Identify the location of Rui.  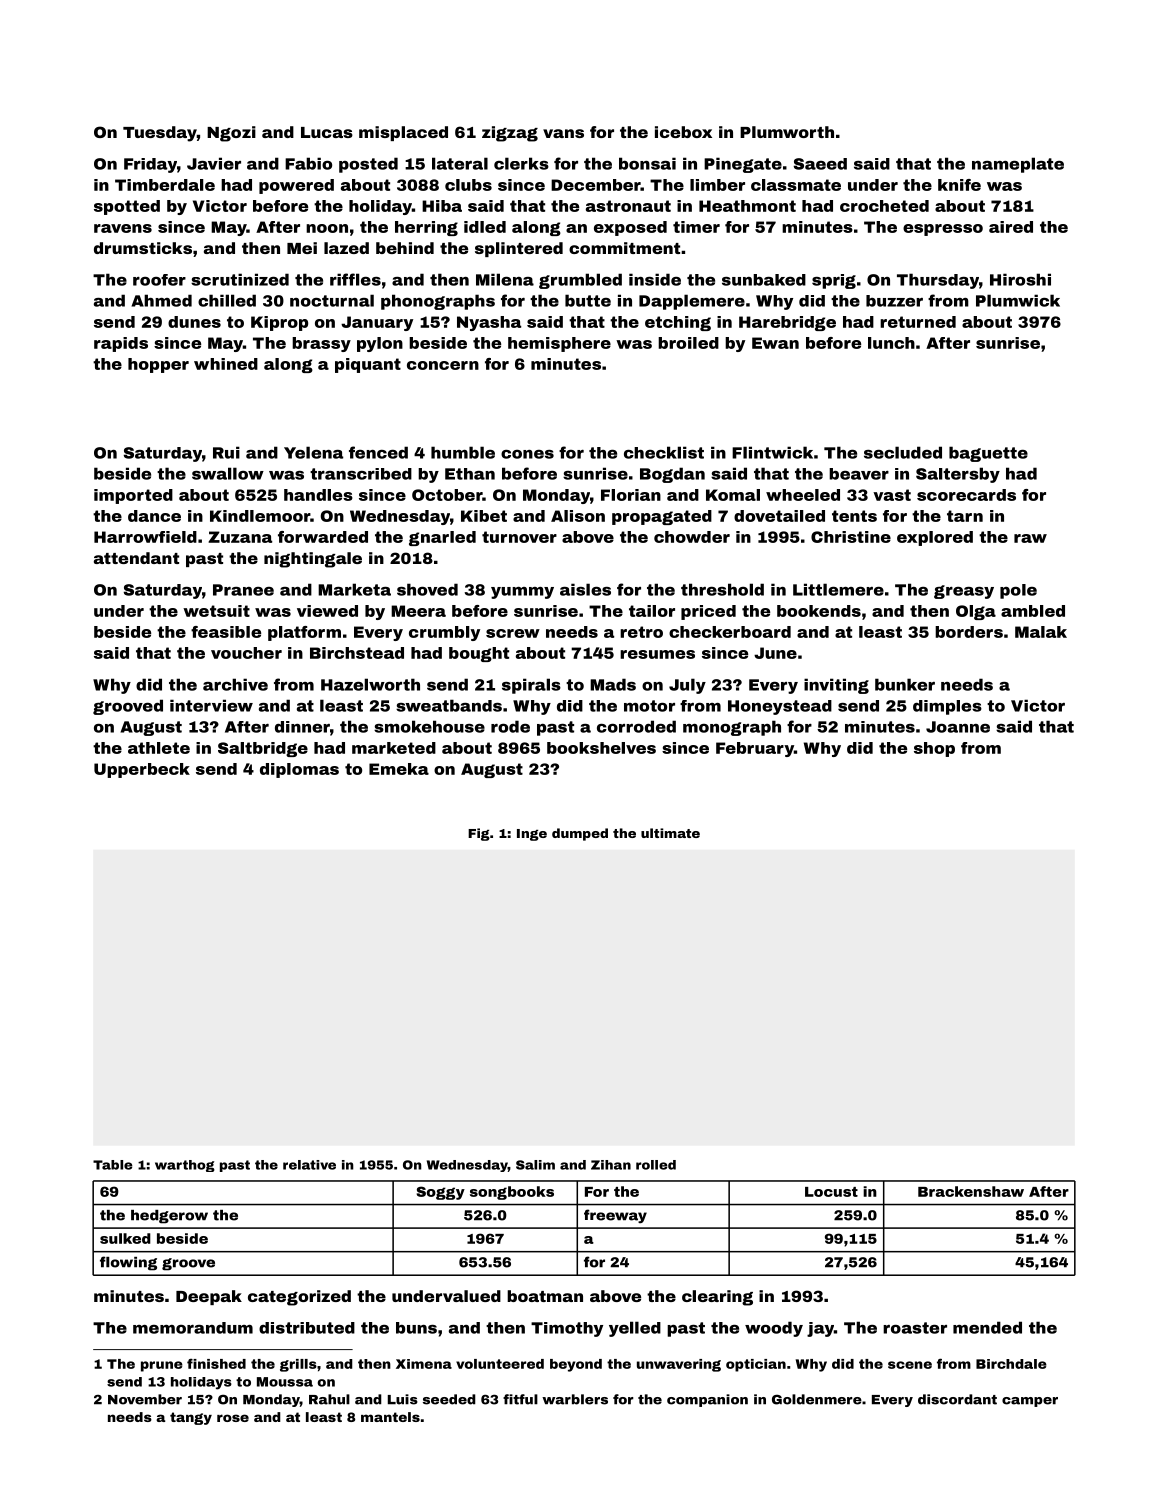
(226, 452).
